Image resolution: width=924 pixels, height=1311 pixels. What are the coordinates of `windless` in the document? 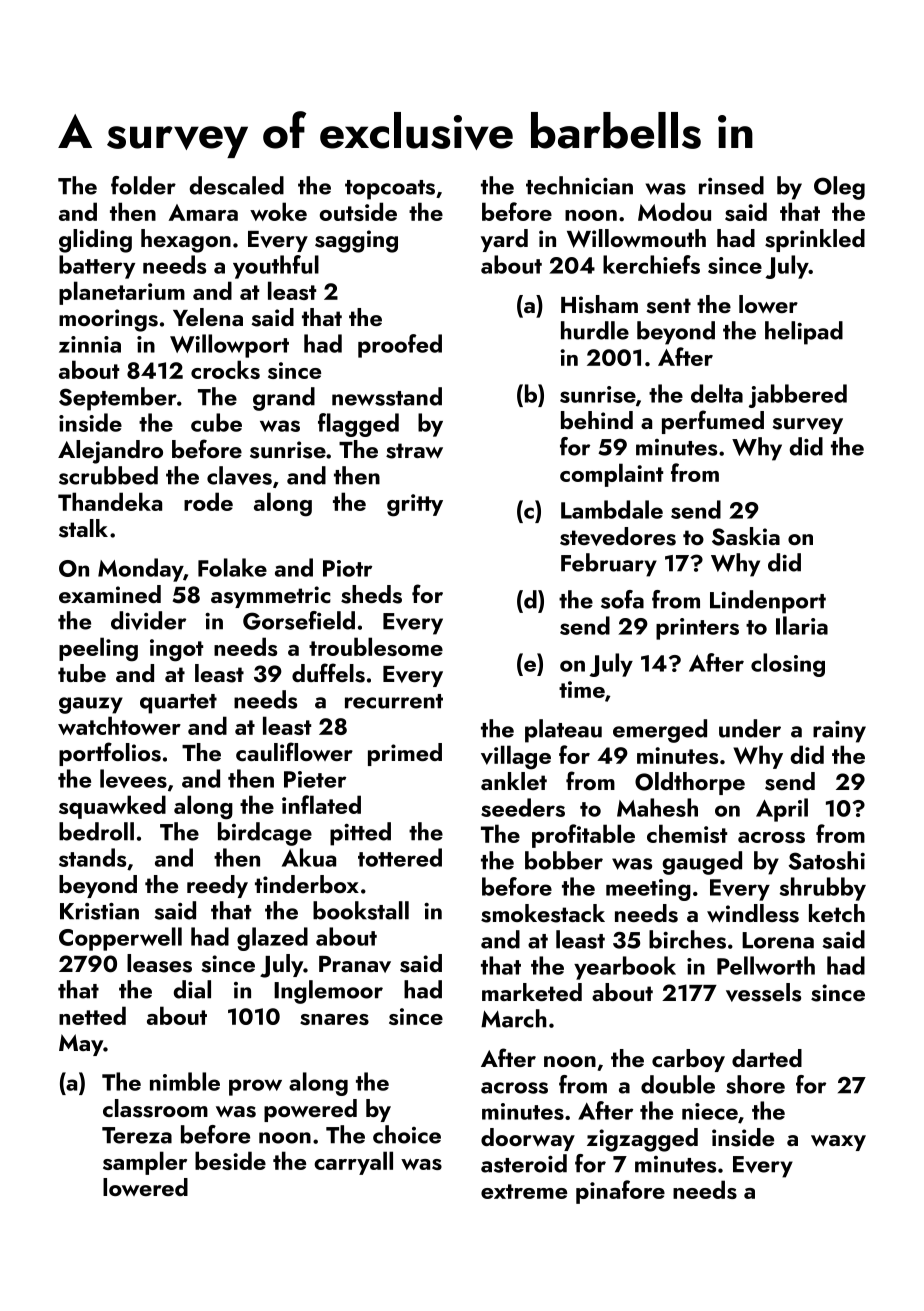 It's located at (753, 913).
